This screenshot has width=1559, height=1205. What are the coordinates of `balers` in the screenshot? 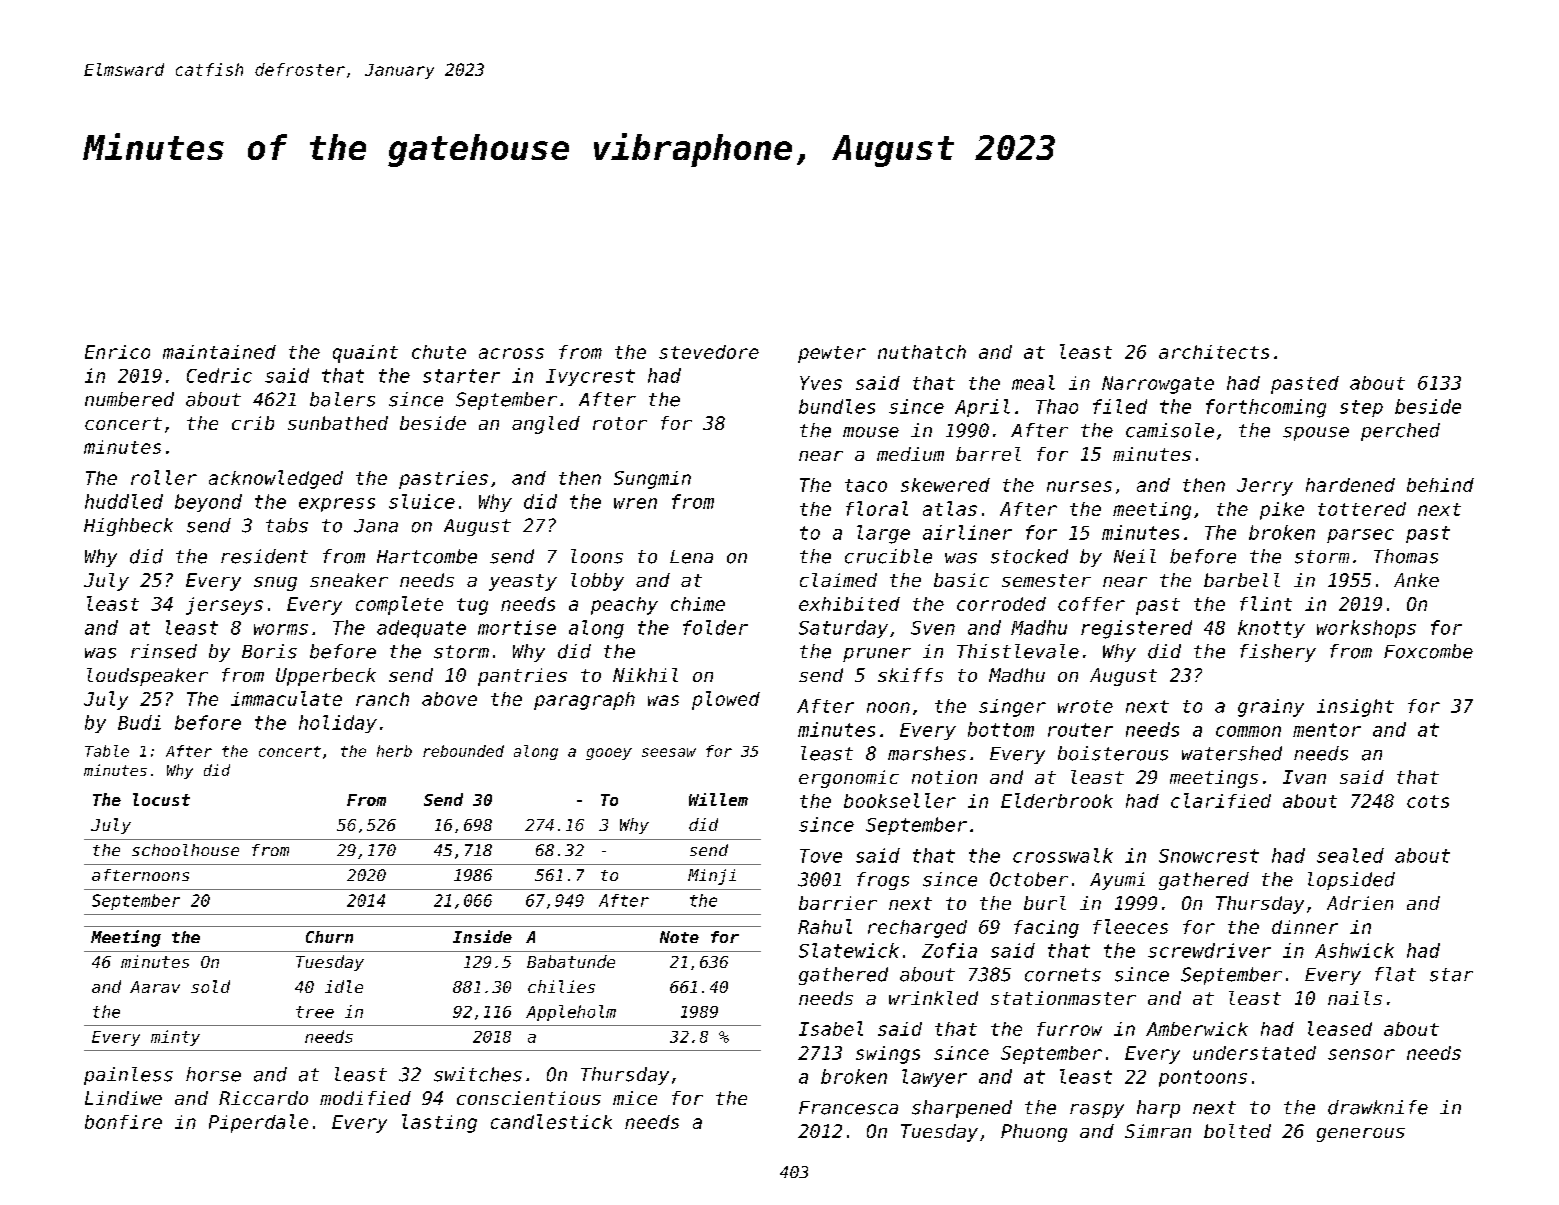 It's located at (342, 399).
